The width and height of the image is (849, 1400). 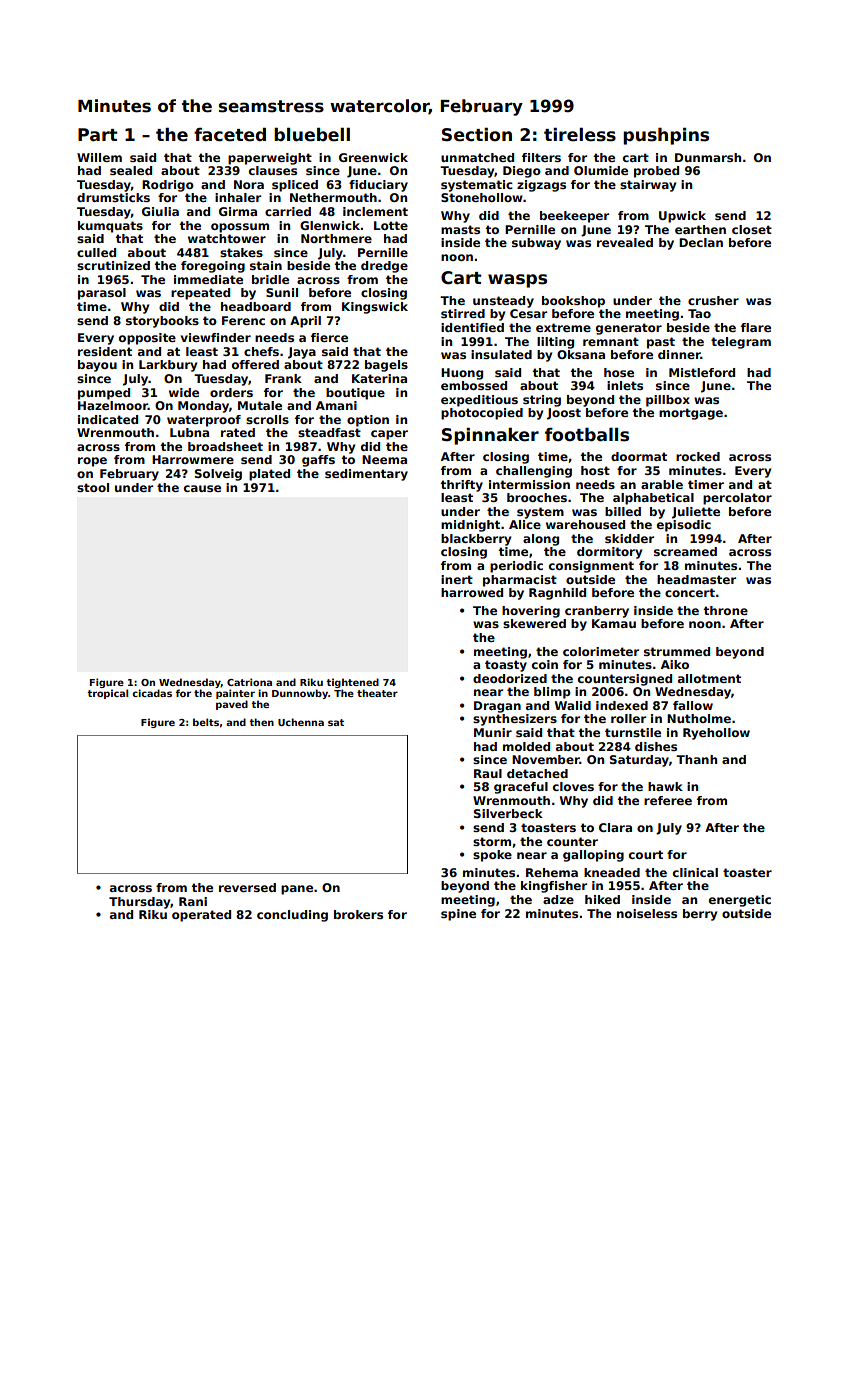 I want to click on allotment, so click(x=709, y=678).
